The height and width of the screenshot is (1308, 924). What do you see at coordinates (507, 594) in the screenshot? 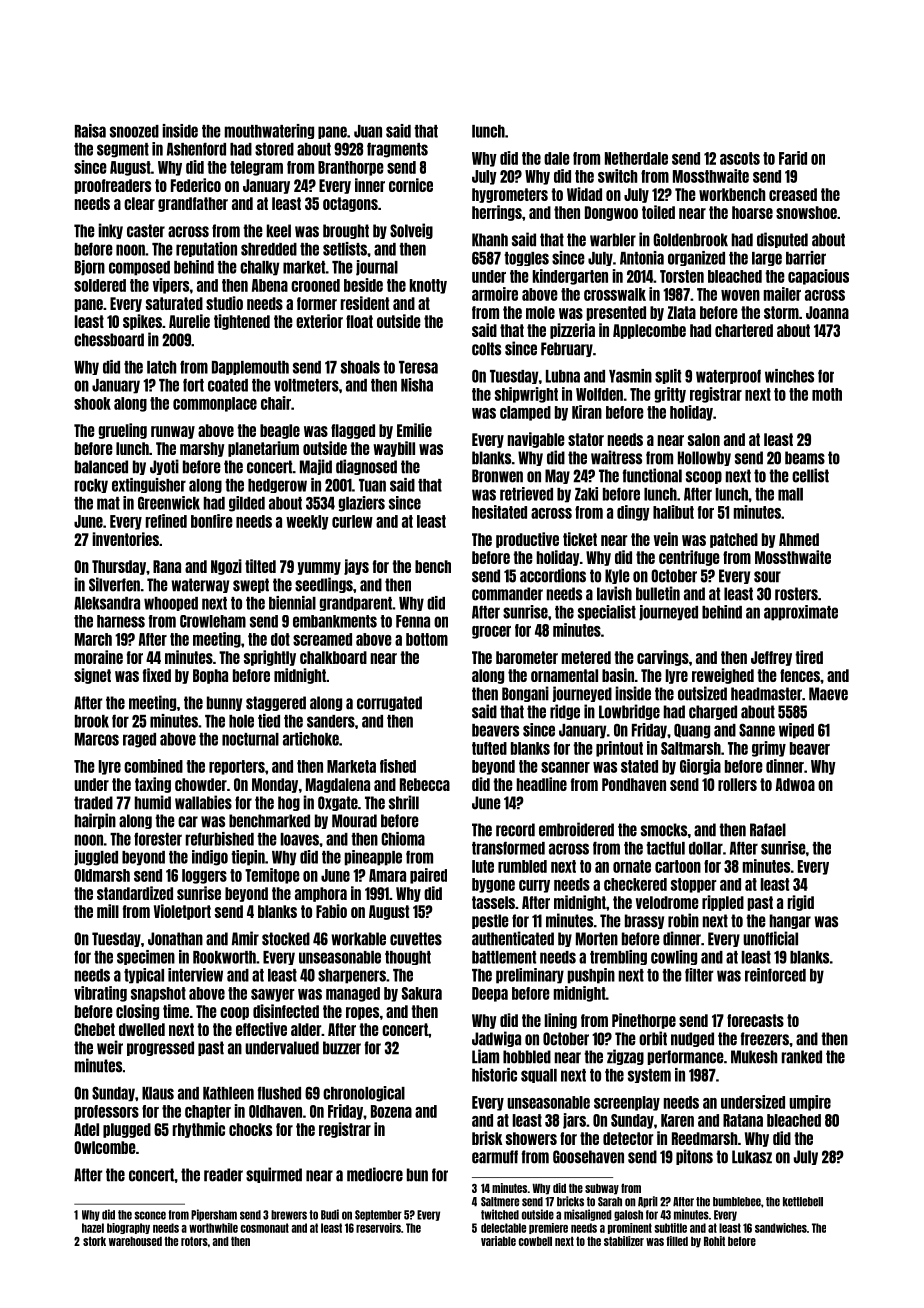
I see `commander` at bounding box center [507, 594].
